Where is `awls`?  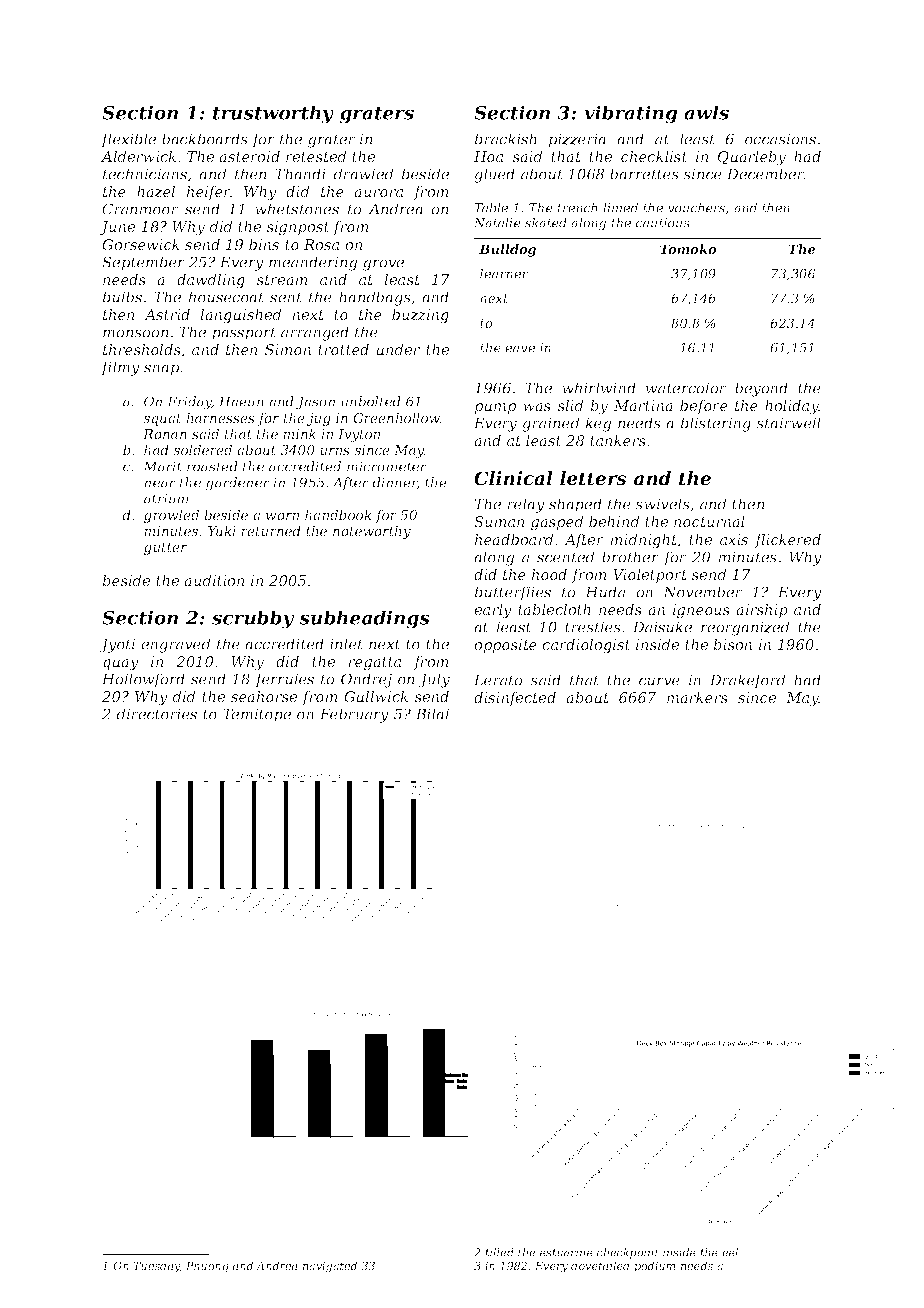 awls is located at coordinates (706, 112).
